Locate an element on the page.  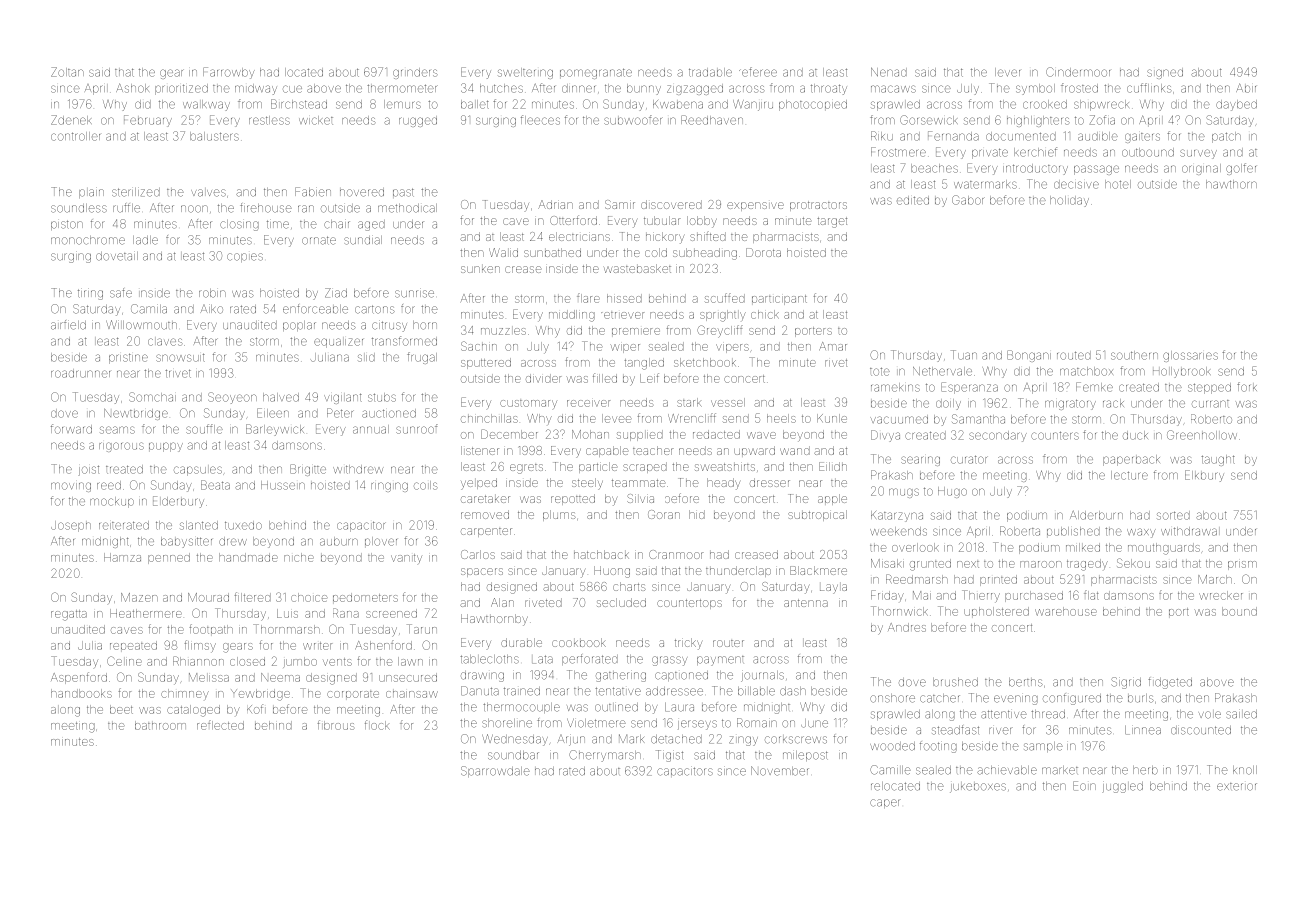
penned is located at coordinates (169, 558).
